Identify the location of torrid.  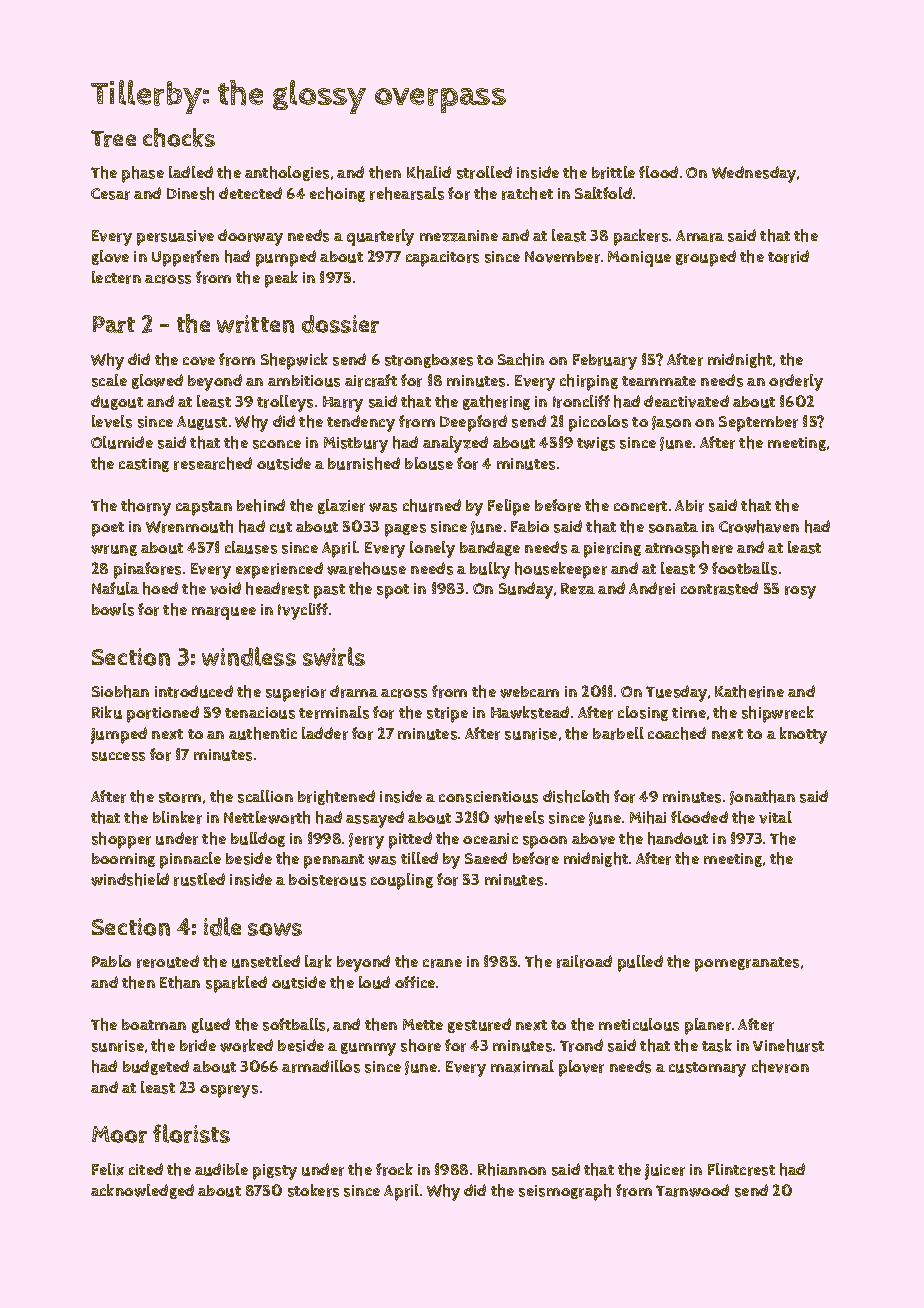
(788, 256).
